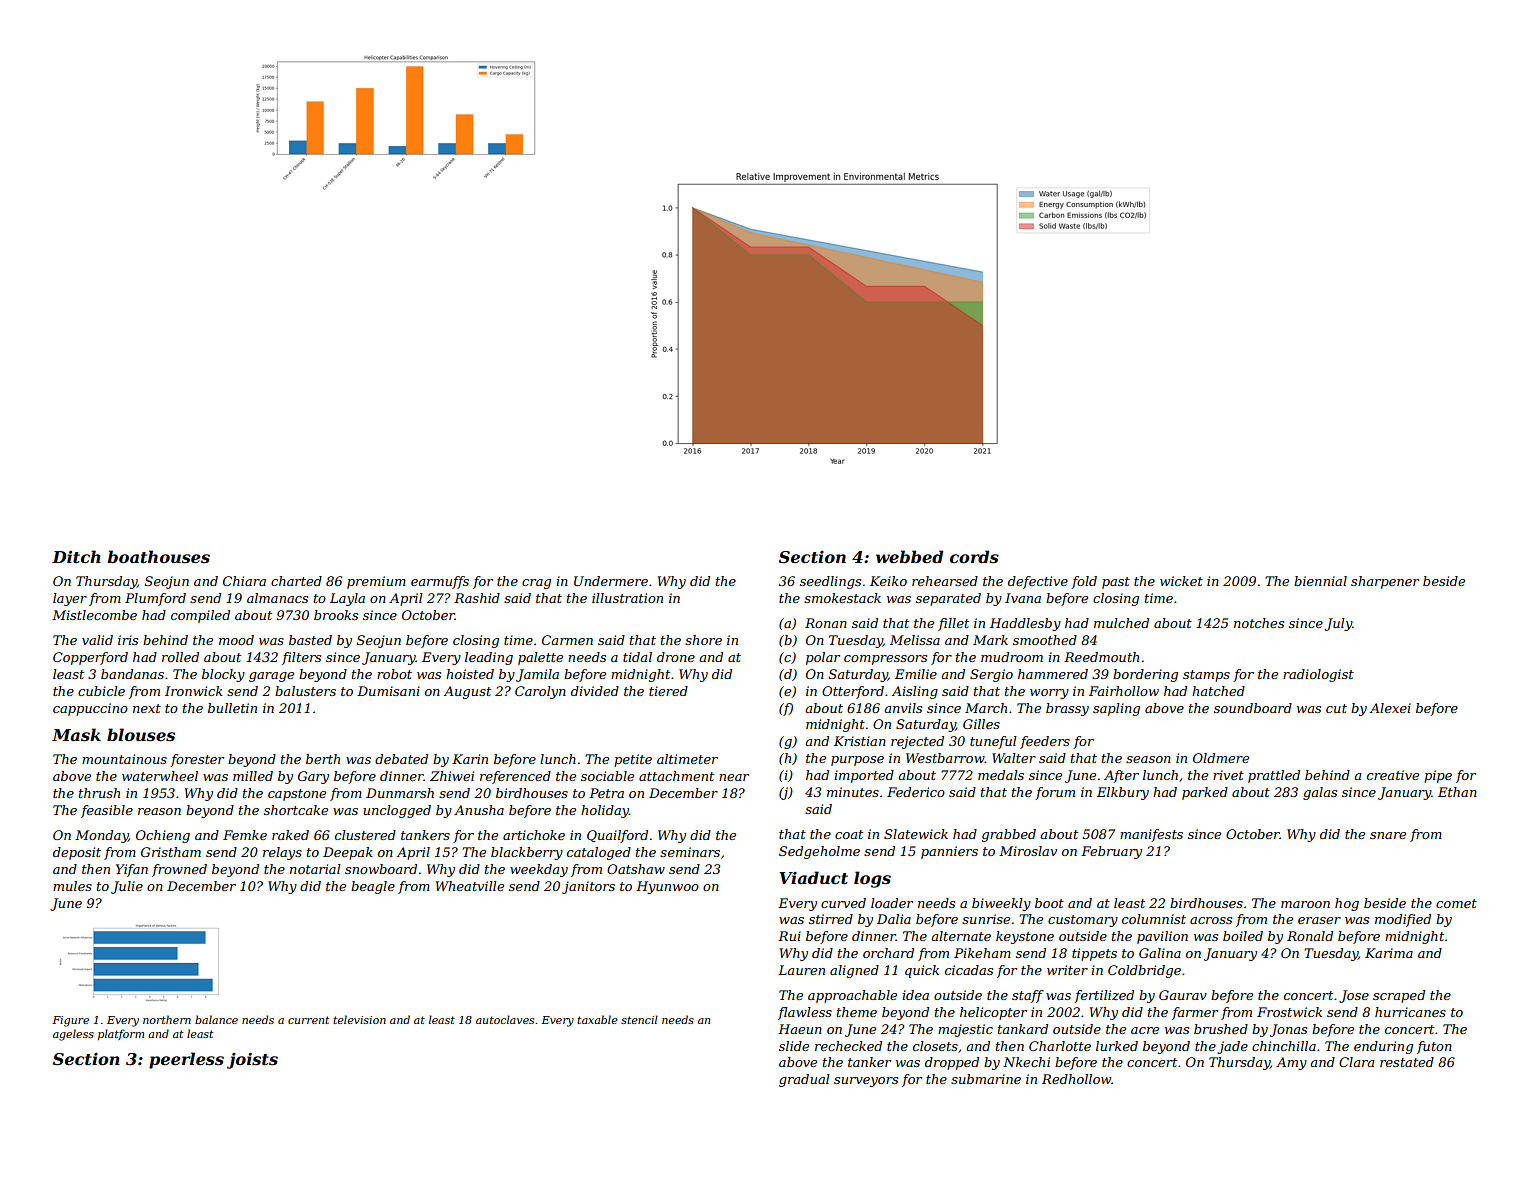  I want to click on Yifan, so click(132, 870).
